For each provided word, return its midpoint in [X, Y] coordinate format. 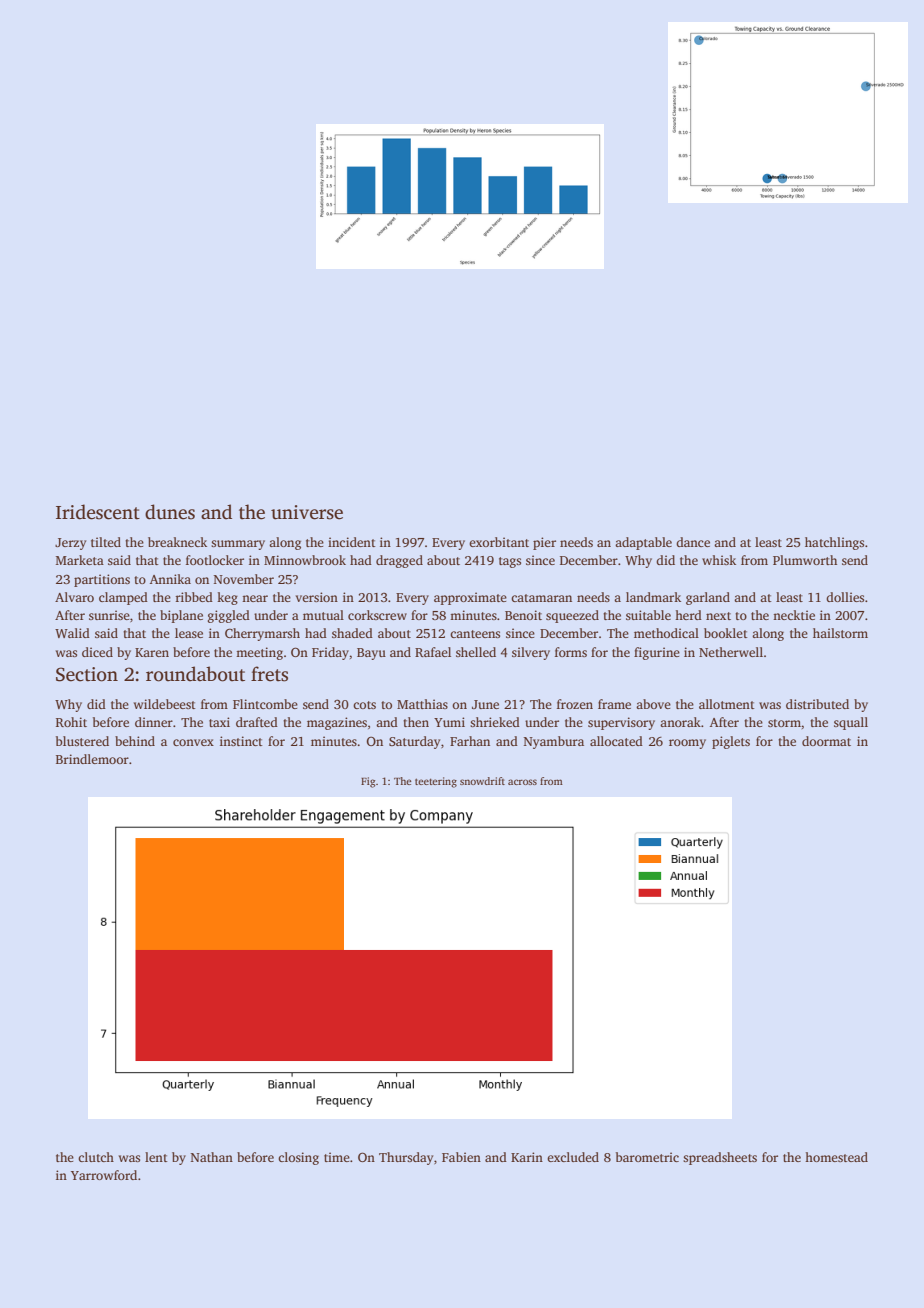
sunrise [109, 615]
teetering [436, 782]
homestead [836, 1157]
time [337, 1157]
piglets [731, 742]
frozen [575, 704]
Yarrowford [104, 1175]
